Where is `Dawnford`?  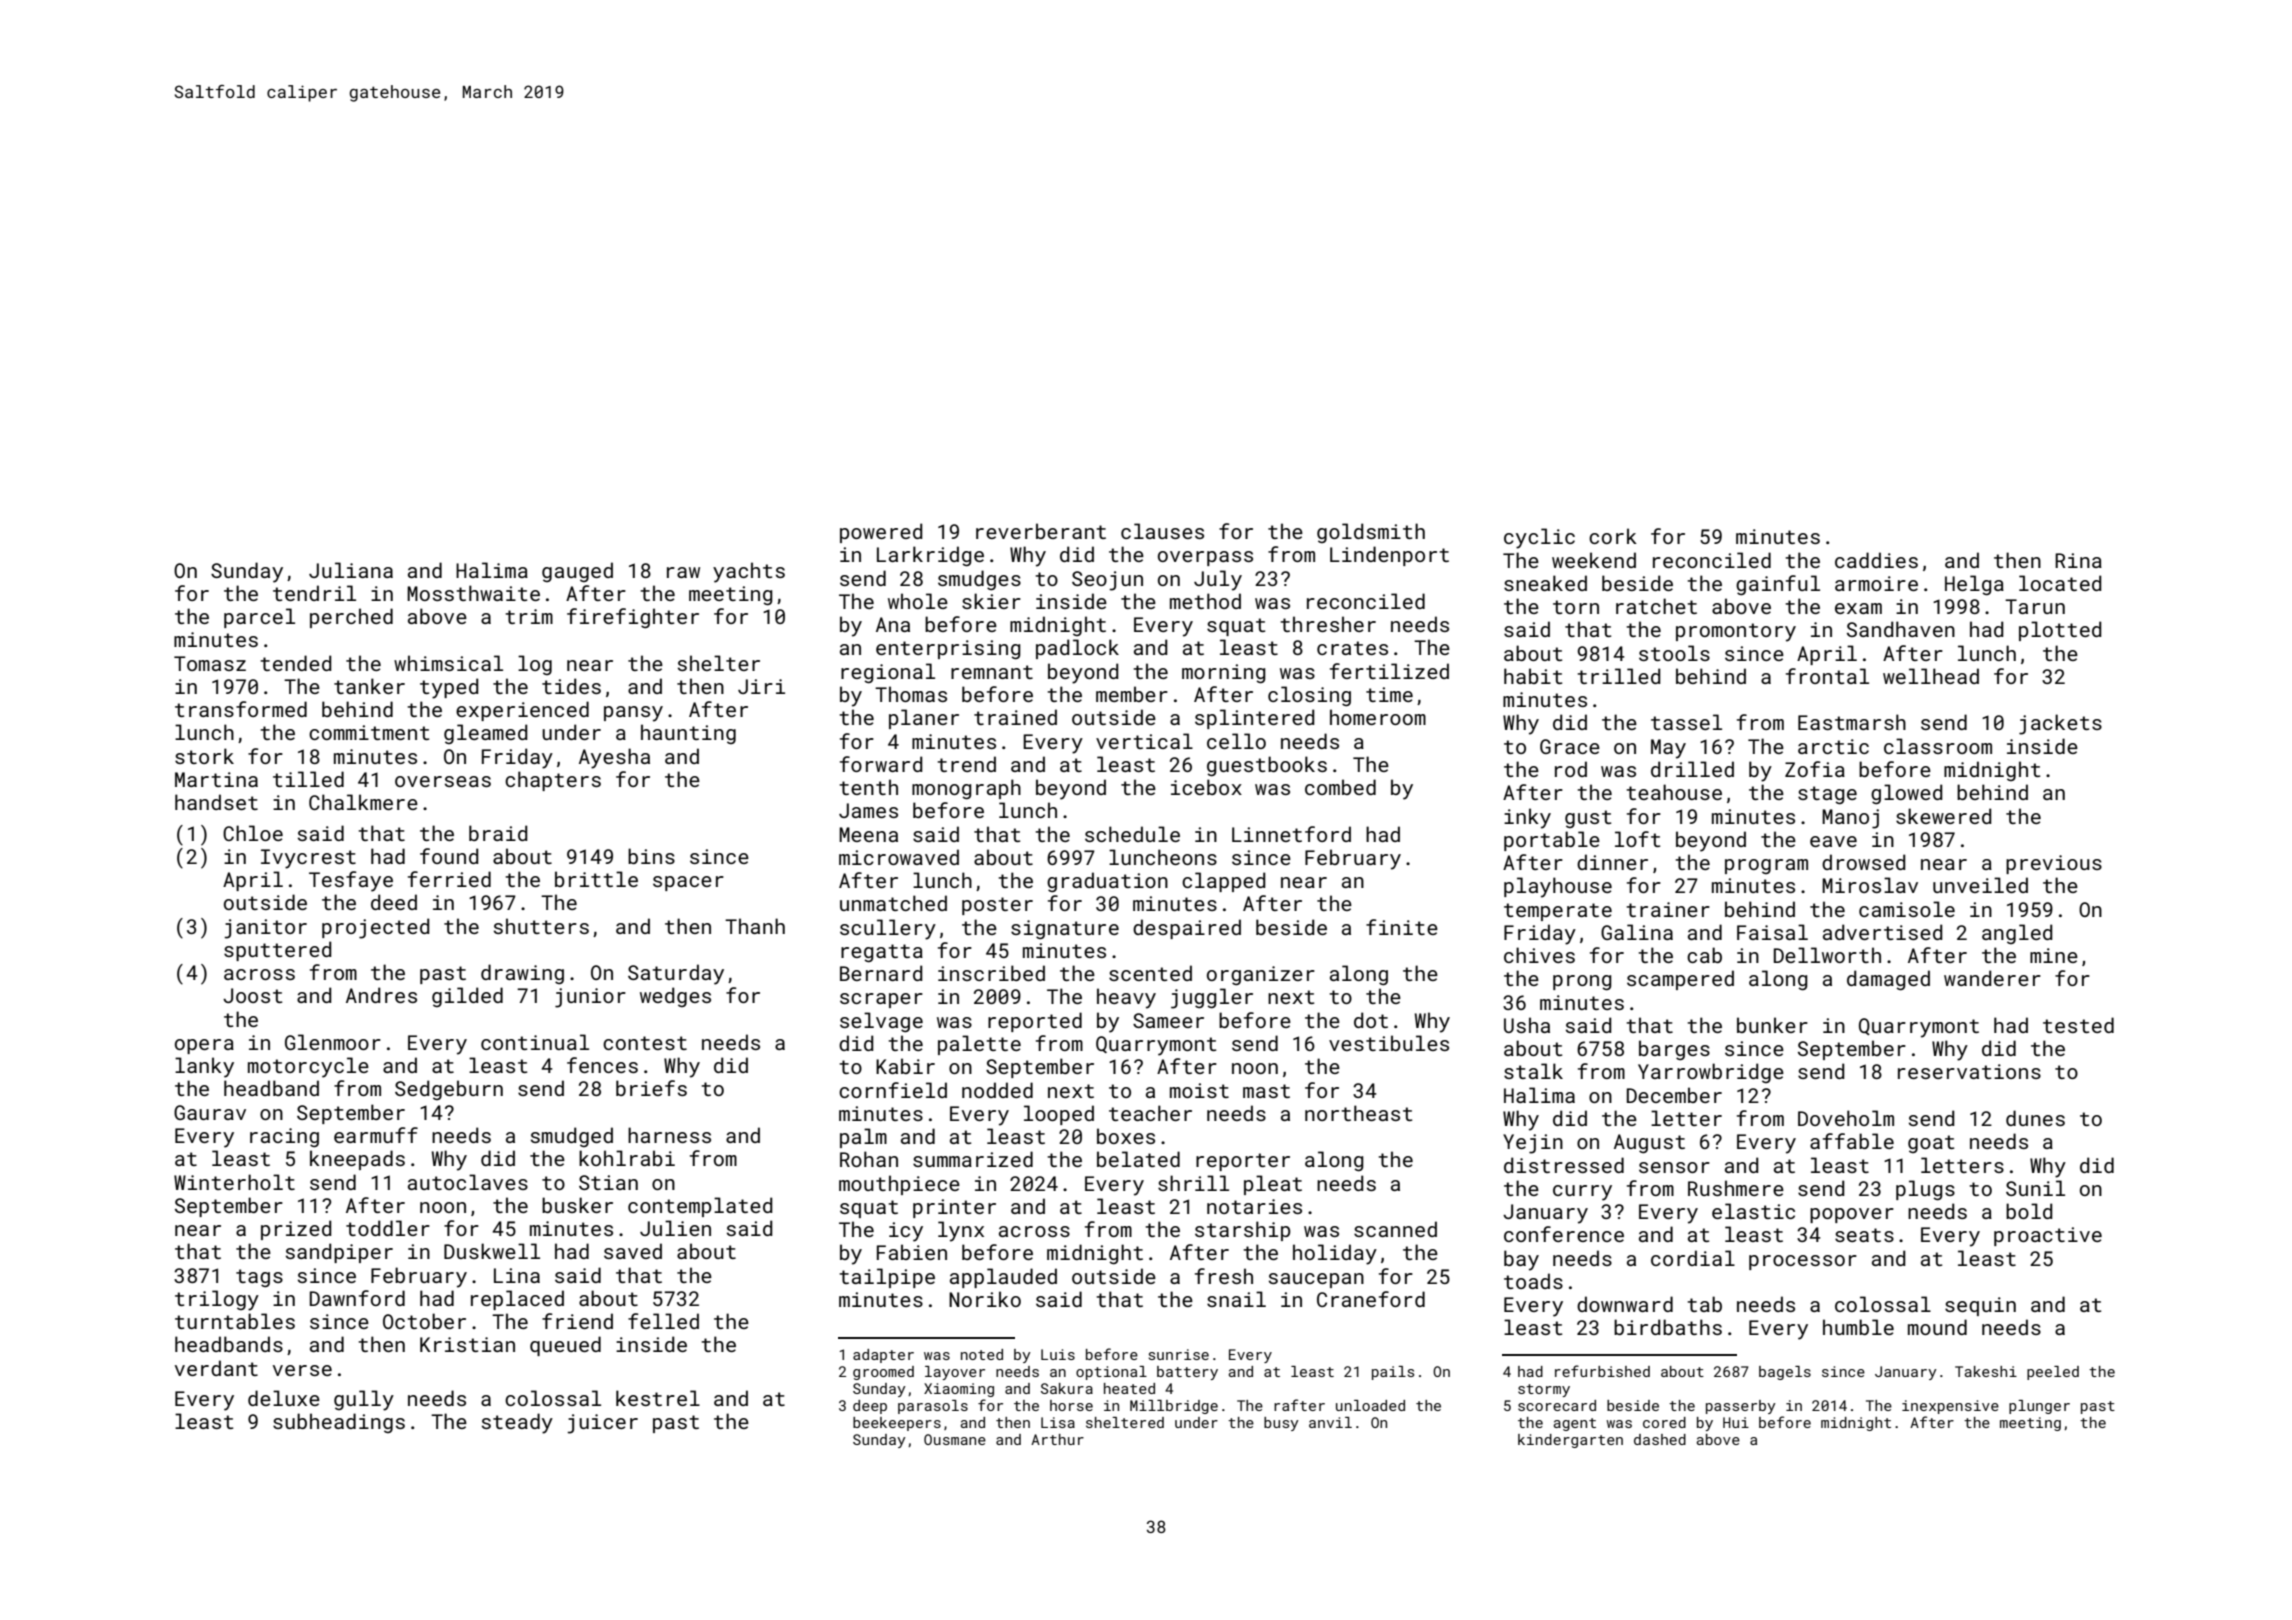
Dawnford is located at coordinates (357, 1298).
